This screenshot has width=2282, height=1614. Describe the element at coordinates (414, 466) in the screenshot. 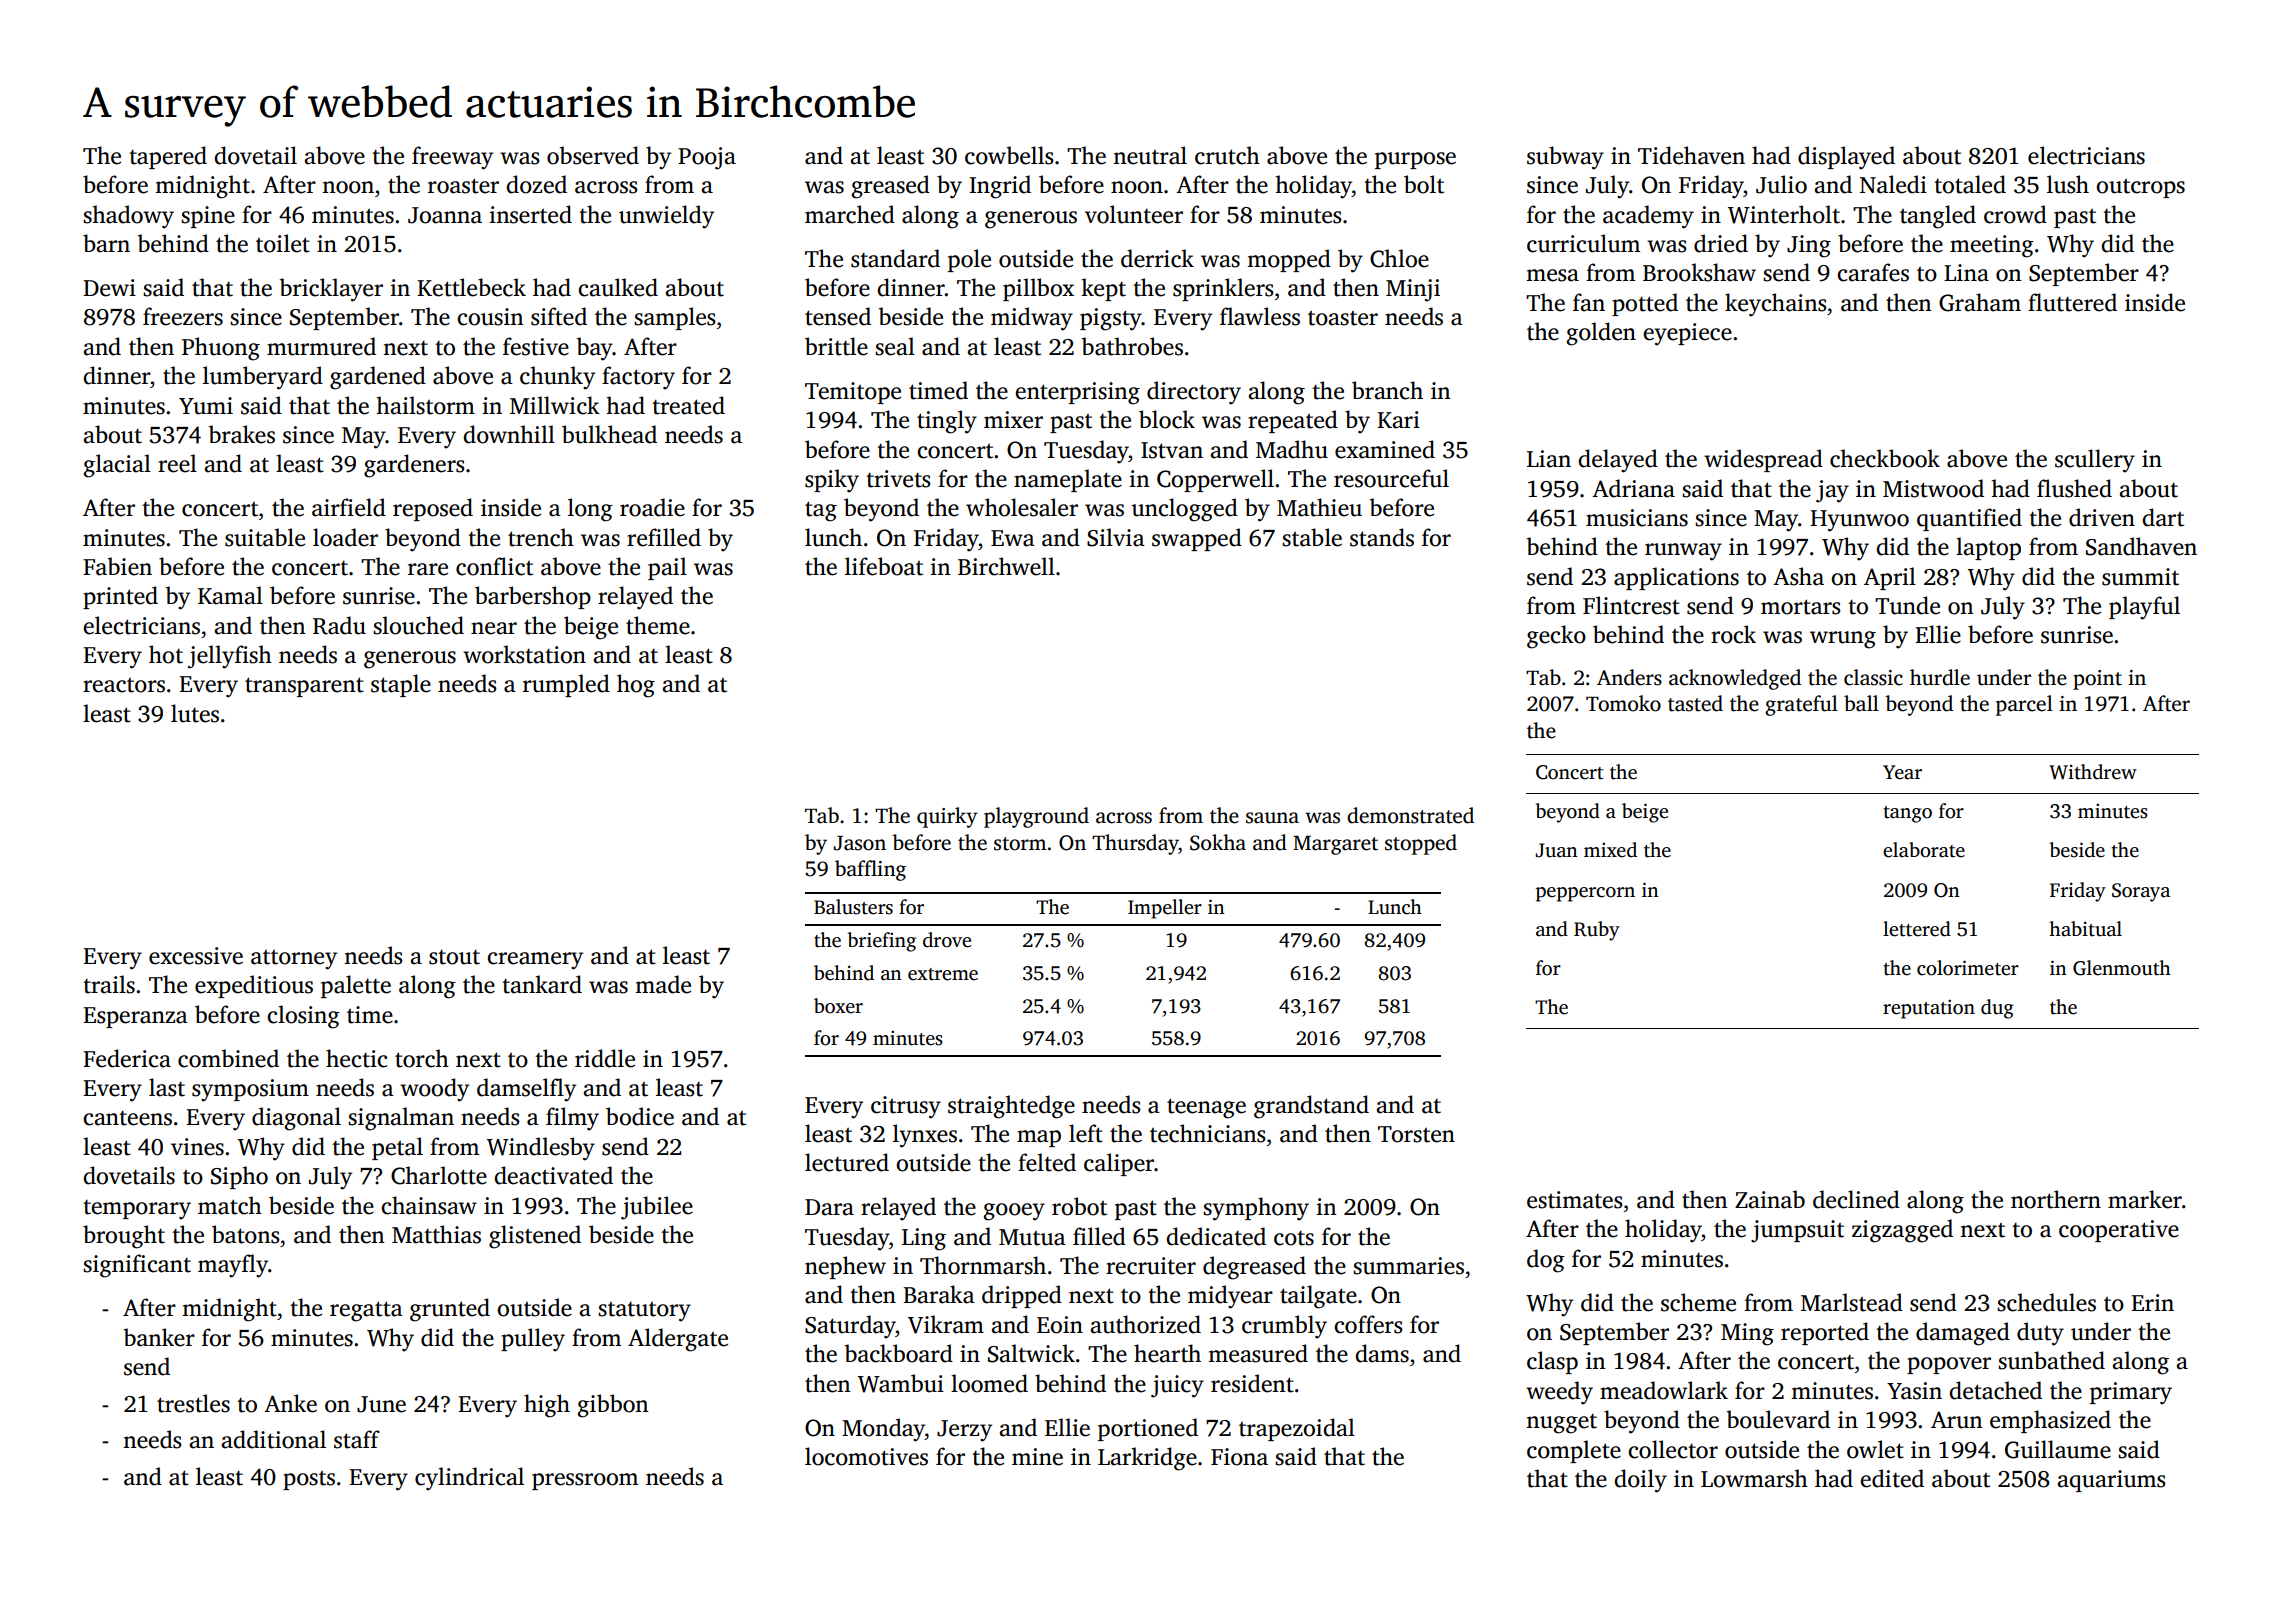

I see `gardeners` at that location.
